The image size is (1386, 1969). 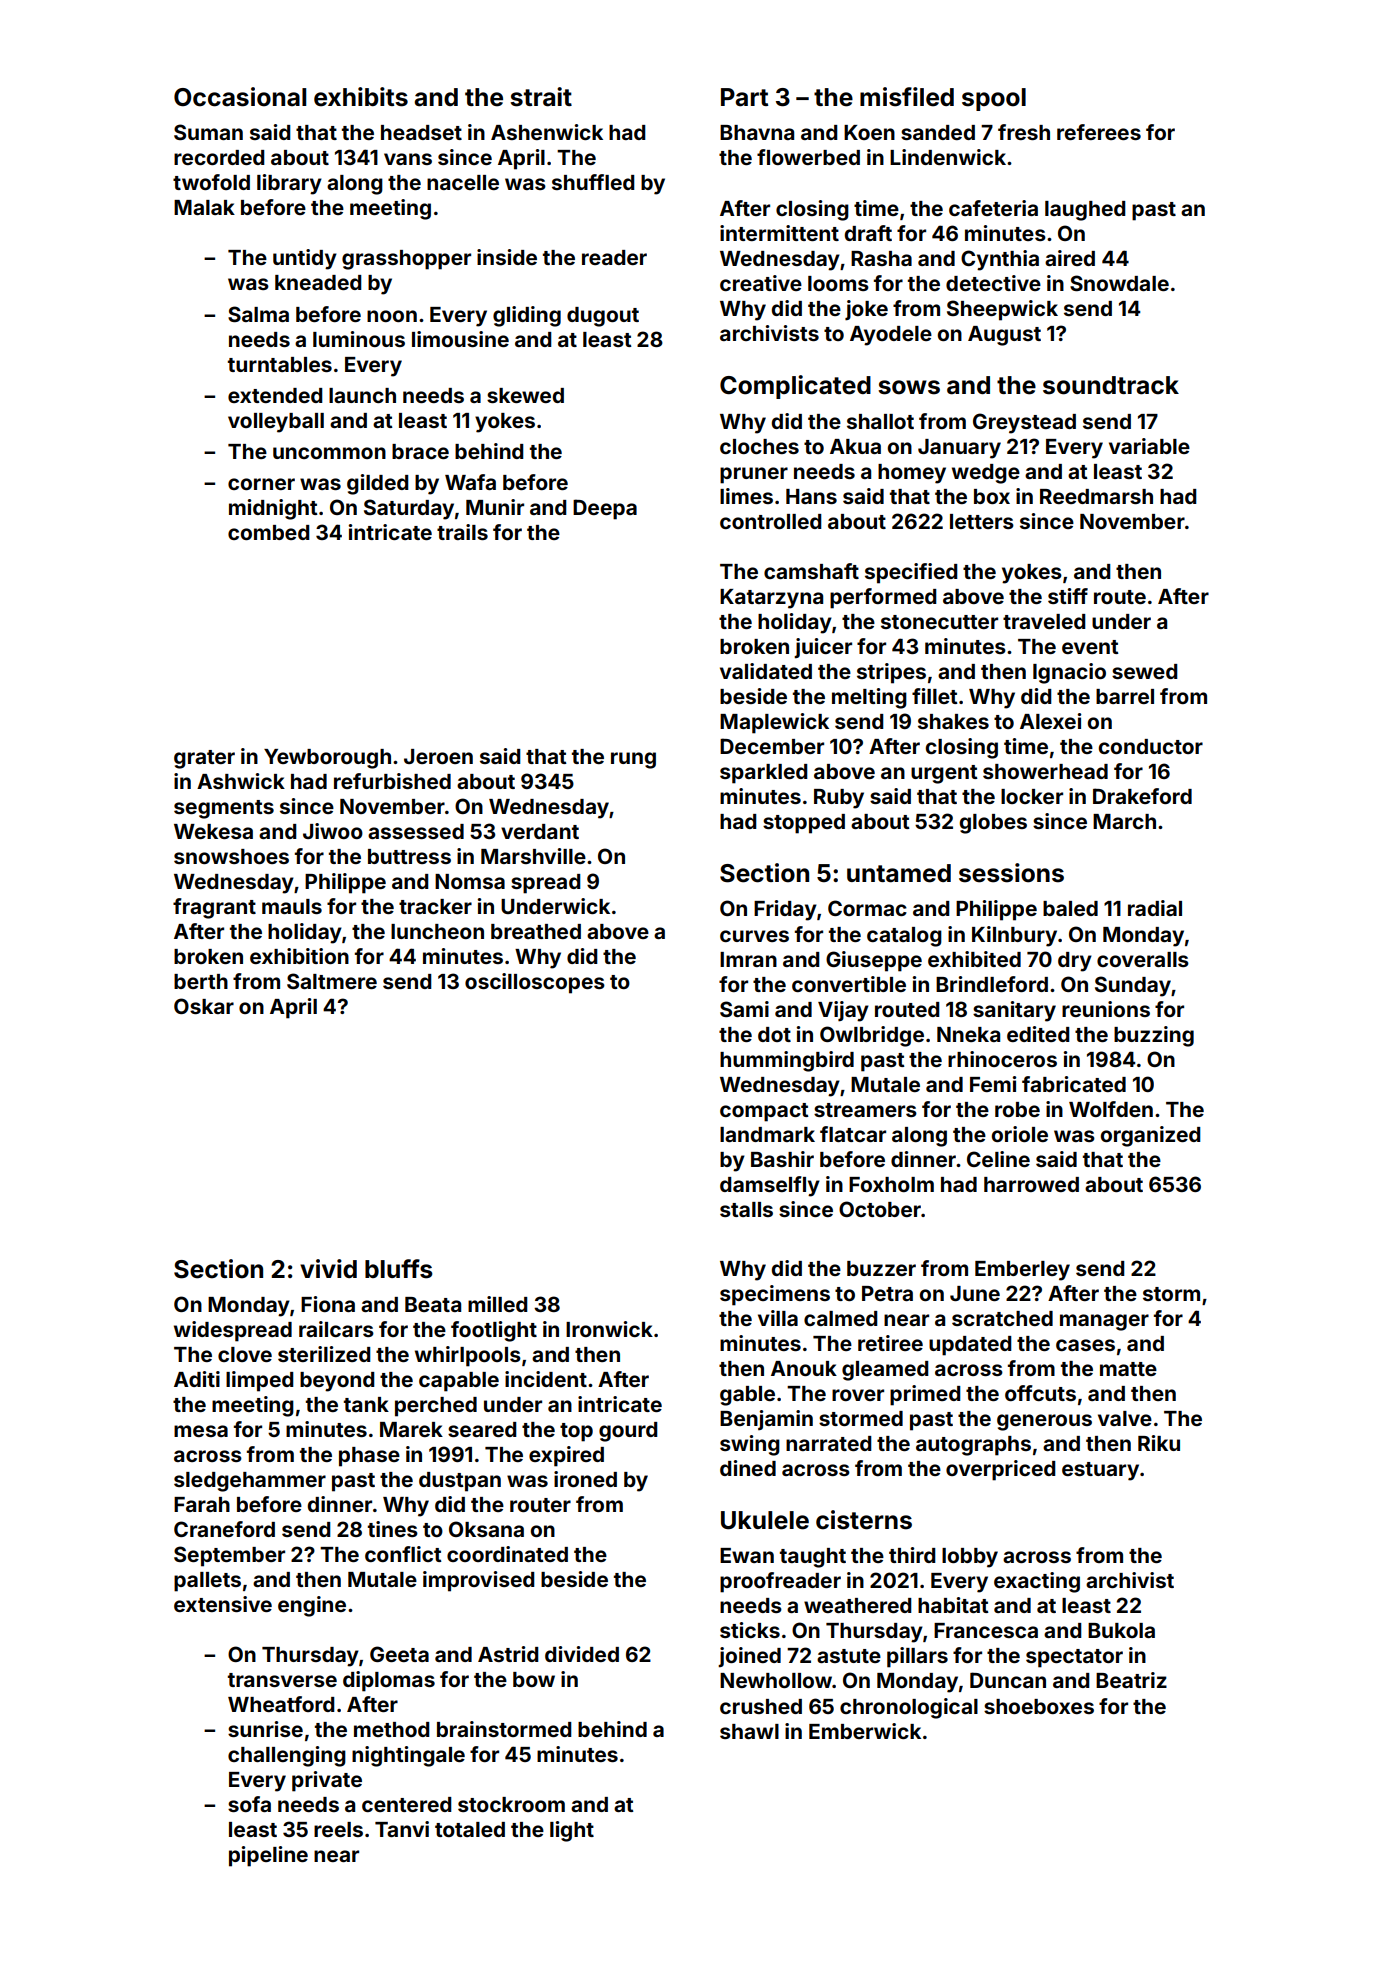 I want to click on shoeboxes, so click(x=1039, y=1706).
